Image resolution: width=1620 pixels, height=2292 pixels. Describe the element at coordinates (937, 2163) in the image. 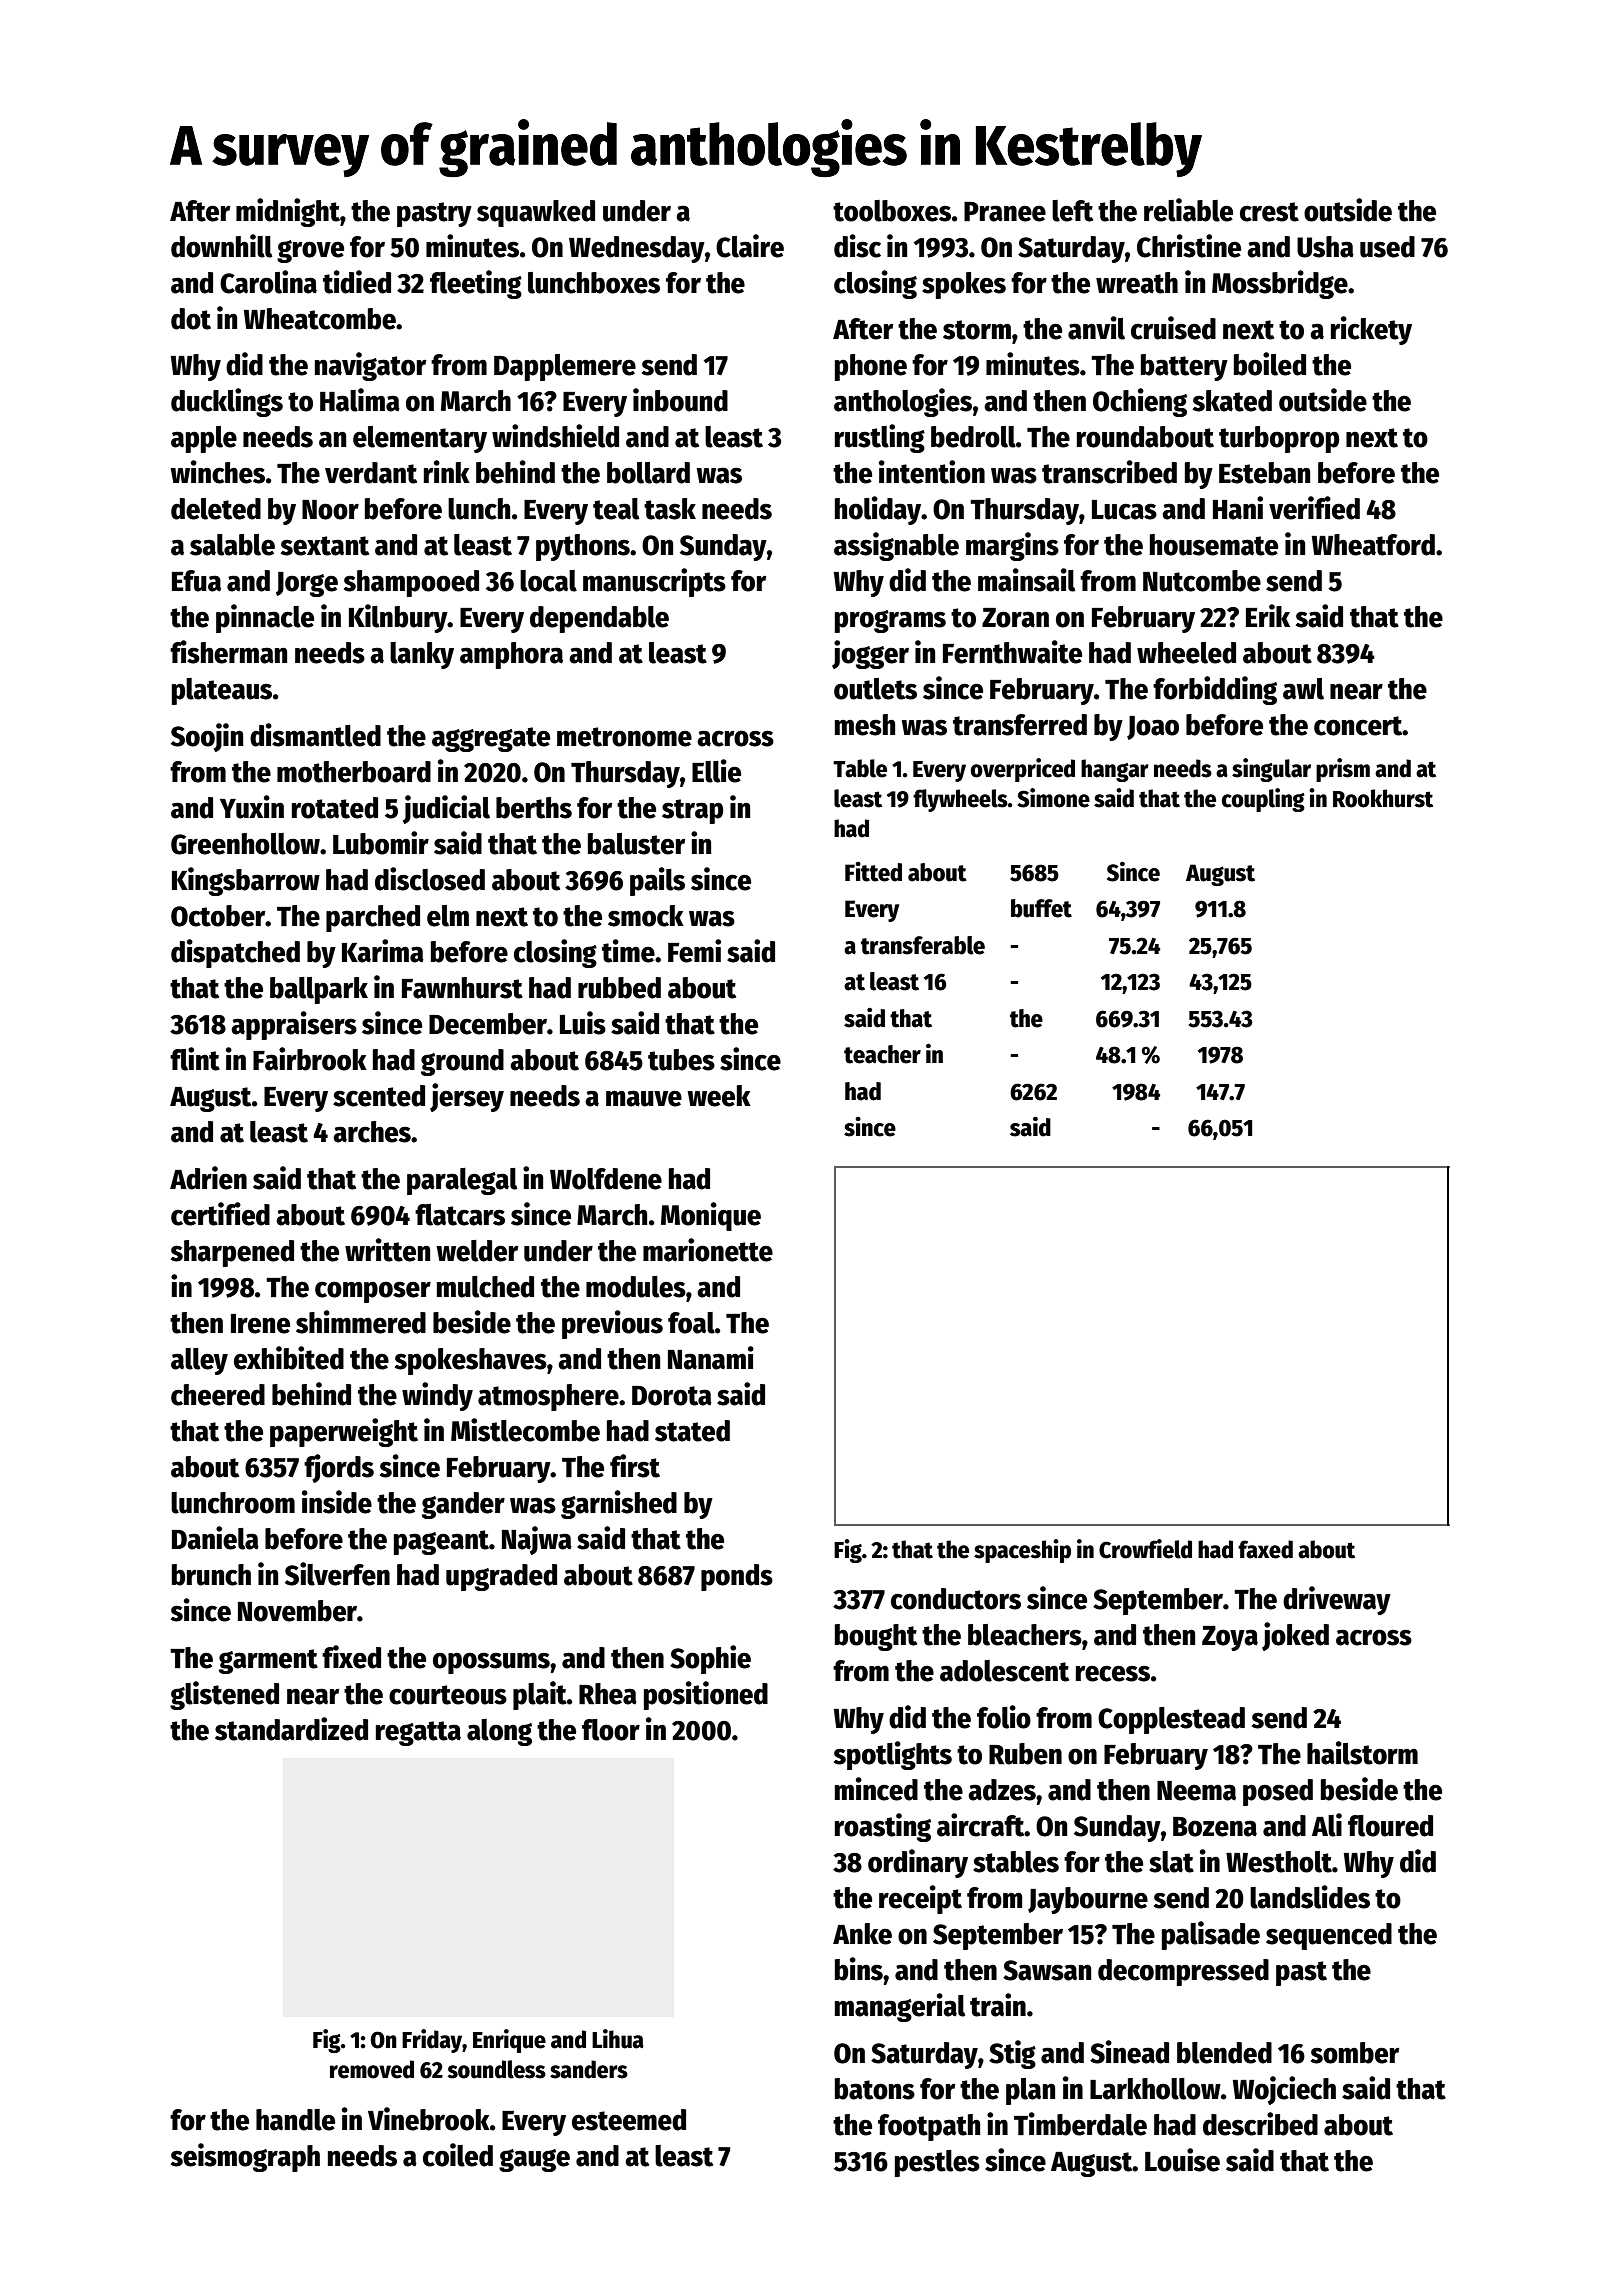

I see `pestles` at that location.
